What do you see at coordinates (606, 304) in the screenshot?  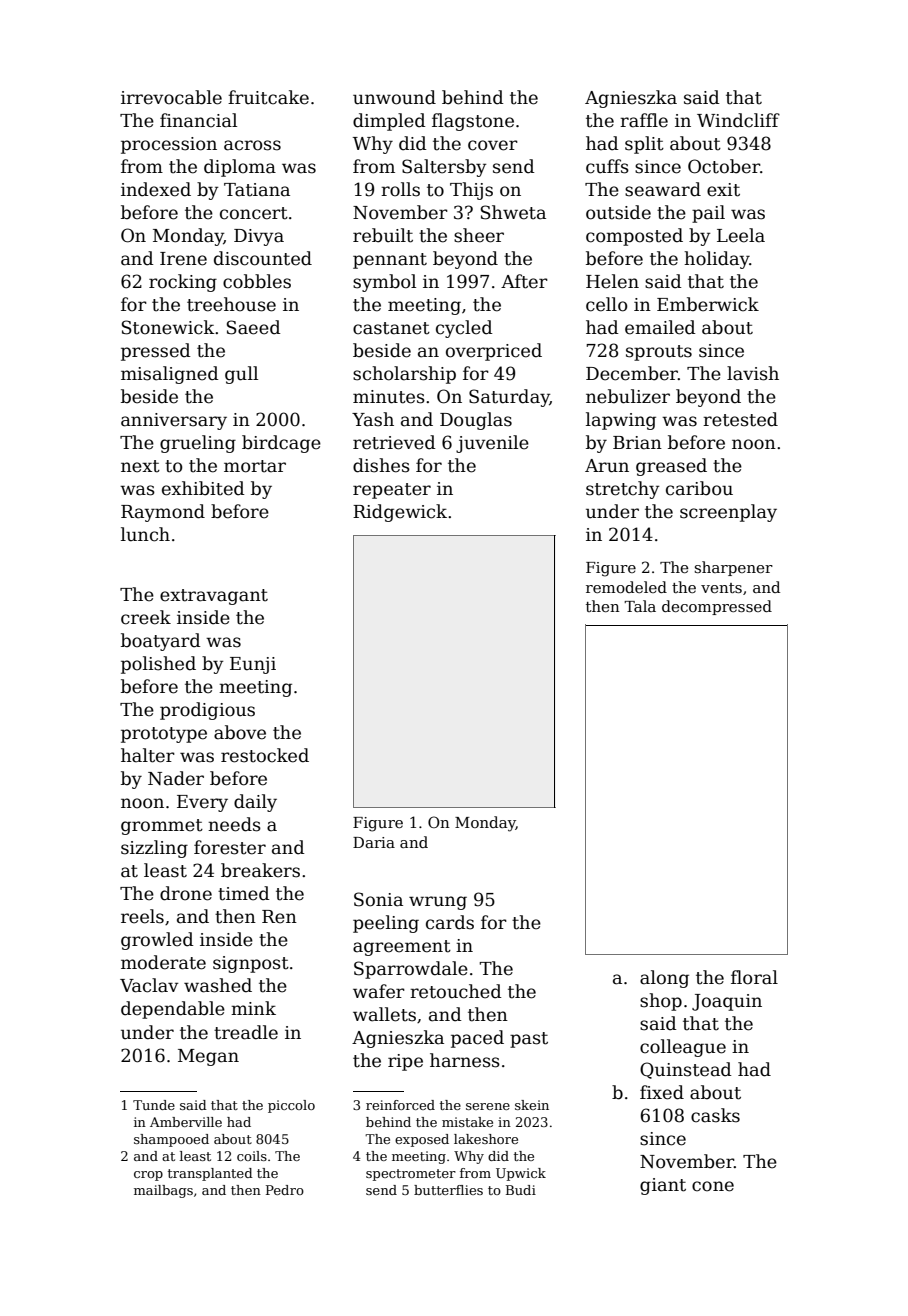 I see `cello` at bounding box center [606, 304].
